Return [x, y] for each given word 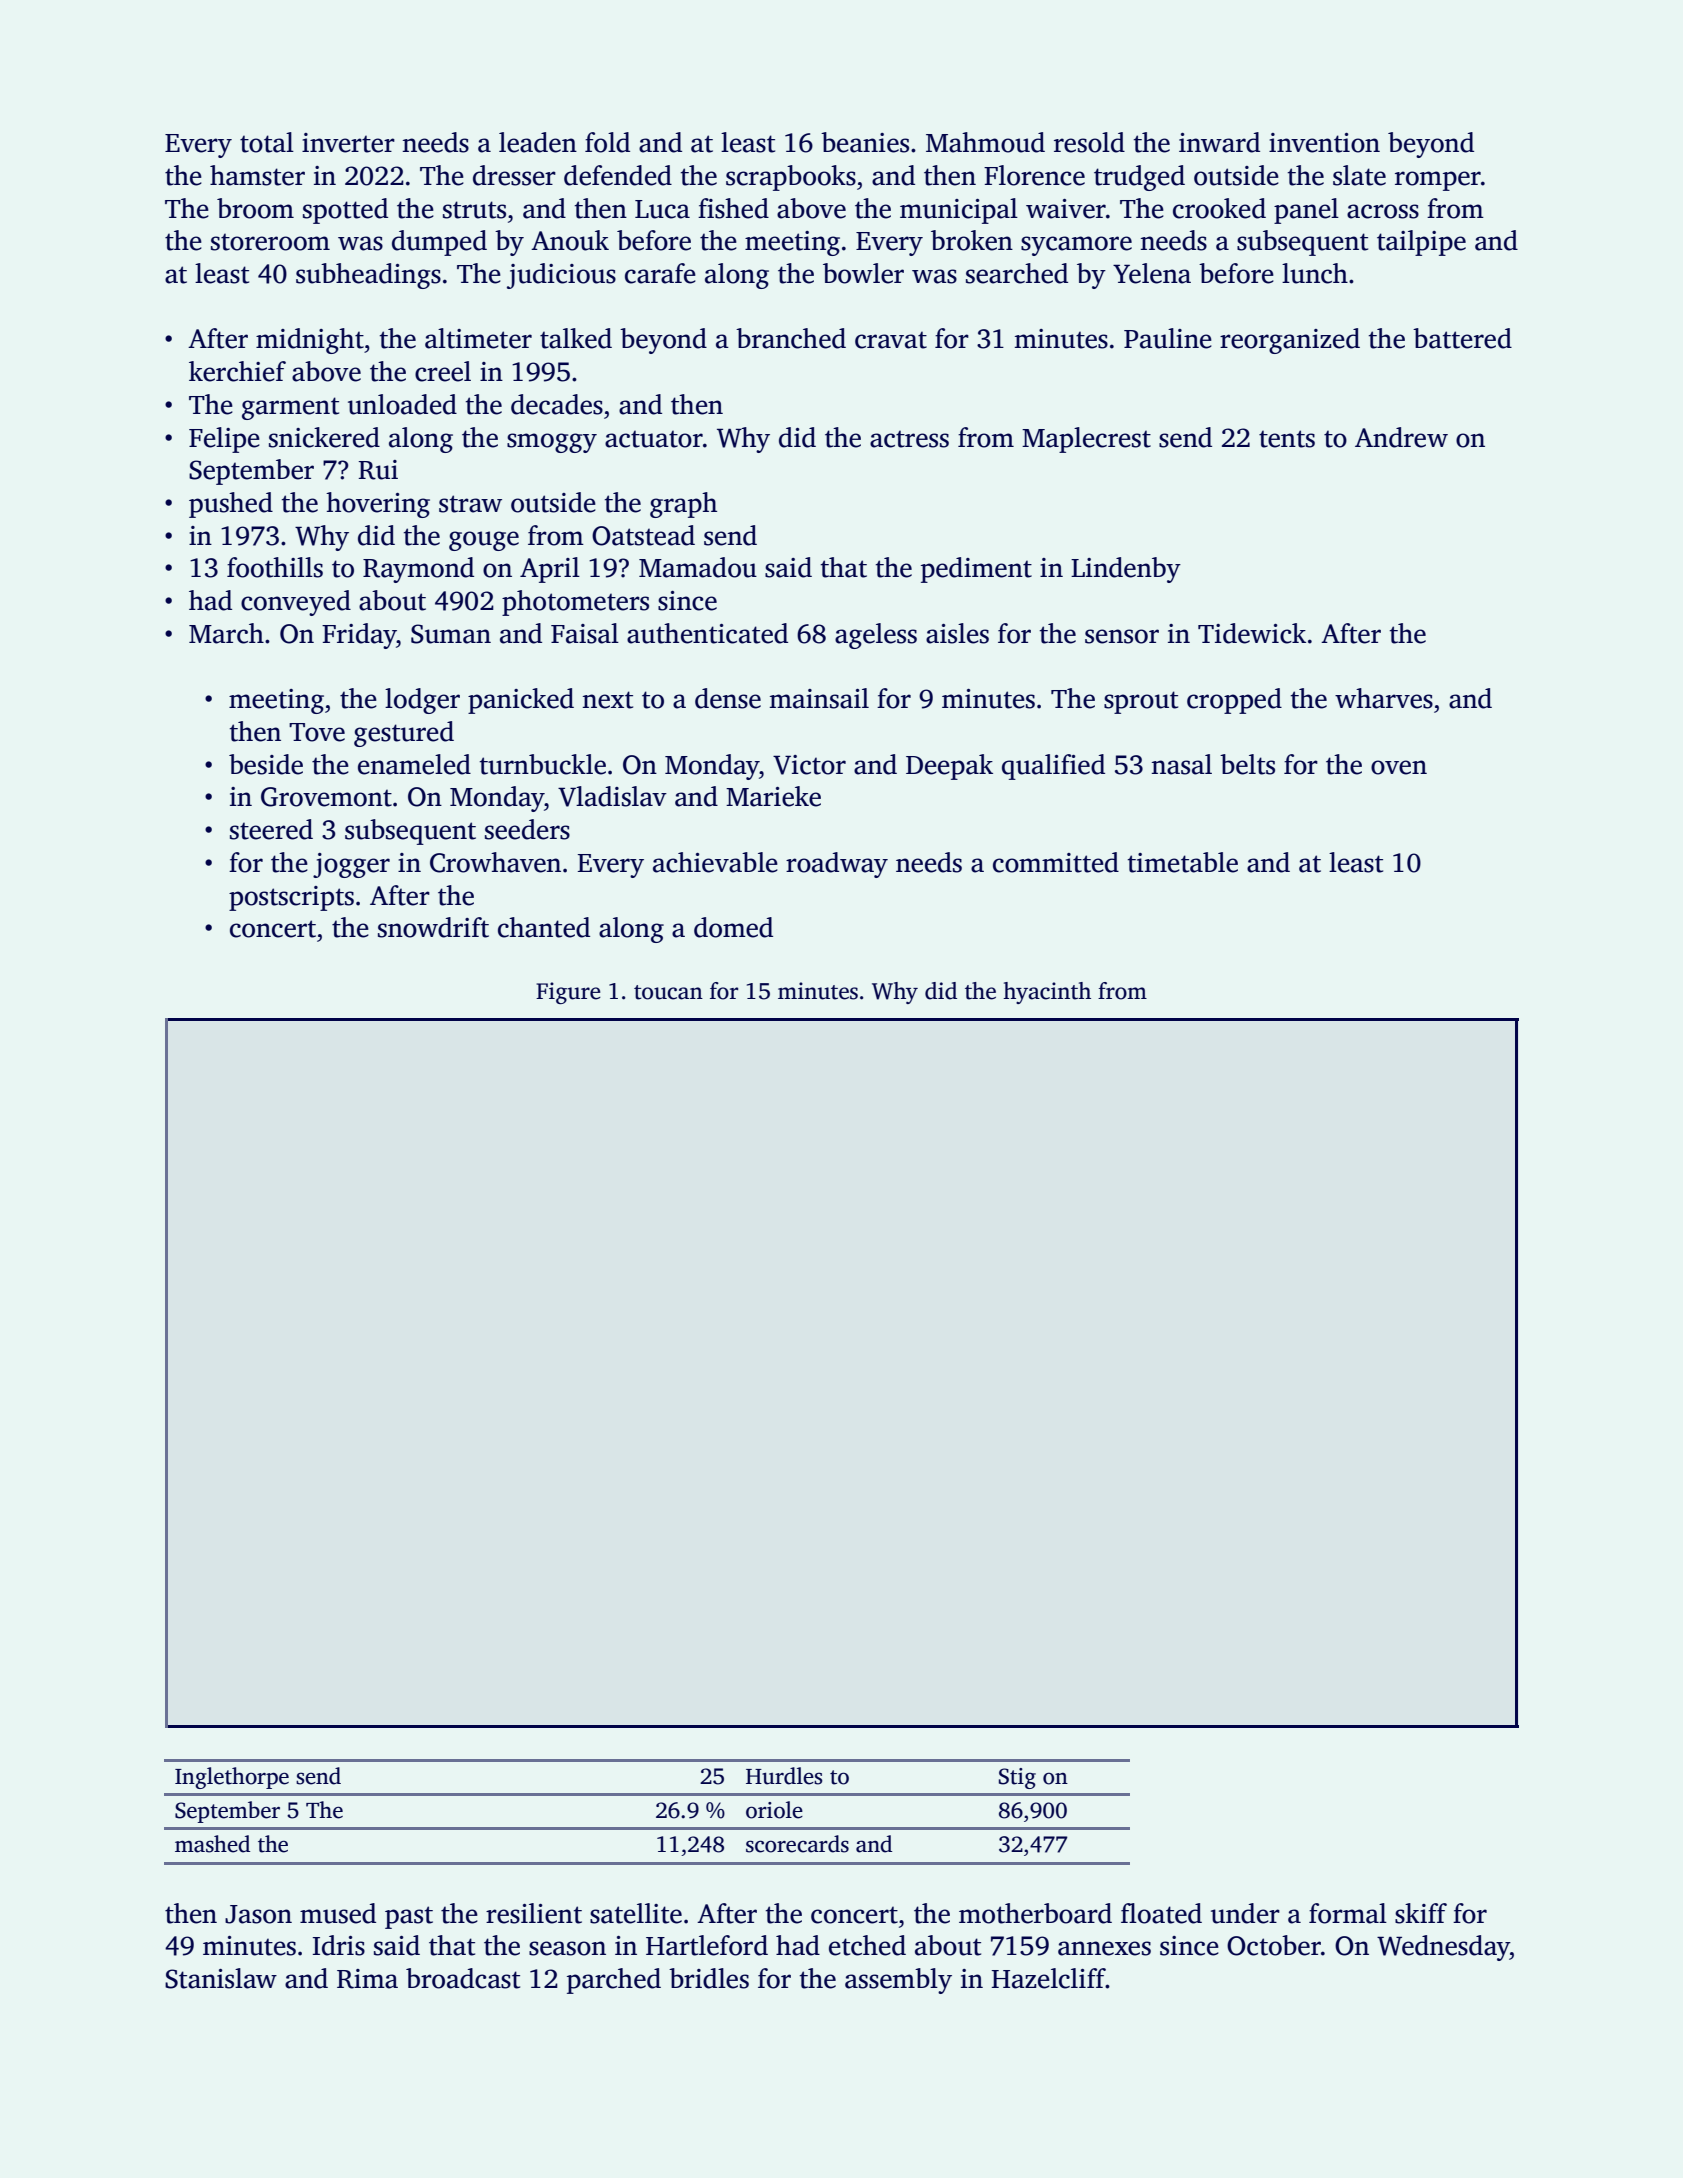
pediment [976, 570]
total [267, 142]
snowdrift [433, 927]
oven [1399, 767]
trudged [1139, 178]
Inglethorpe [232, 1778]
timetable [1183, 862]
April [550, 570]
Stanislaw [221, 1978]
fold [607, 142]
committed [1056, 862]
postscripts [291, 898]
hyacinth [1047, 993]
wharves [1384, 698]
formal [1348, 1913]
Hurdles [784, 1776]
